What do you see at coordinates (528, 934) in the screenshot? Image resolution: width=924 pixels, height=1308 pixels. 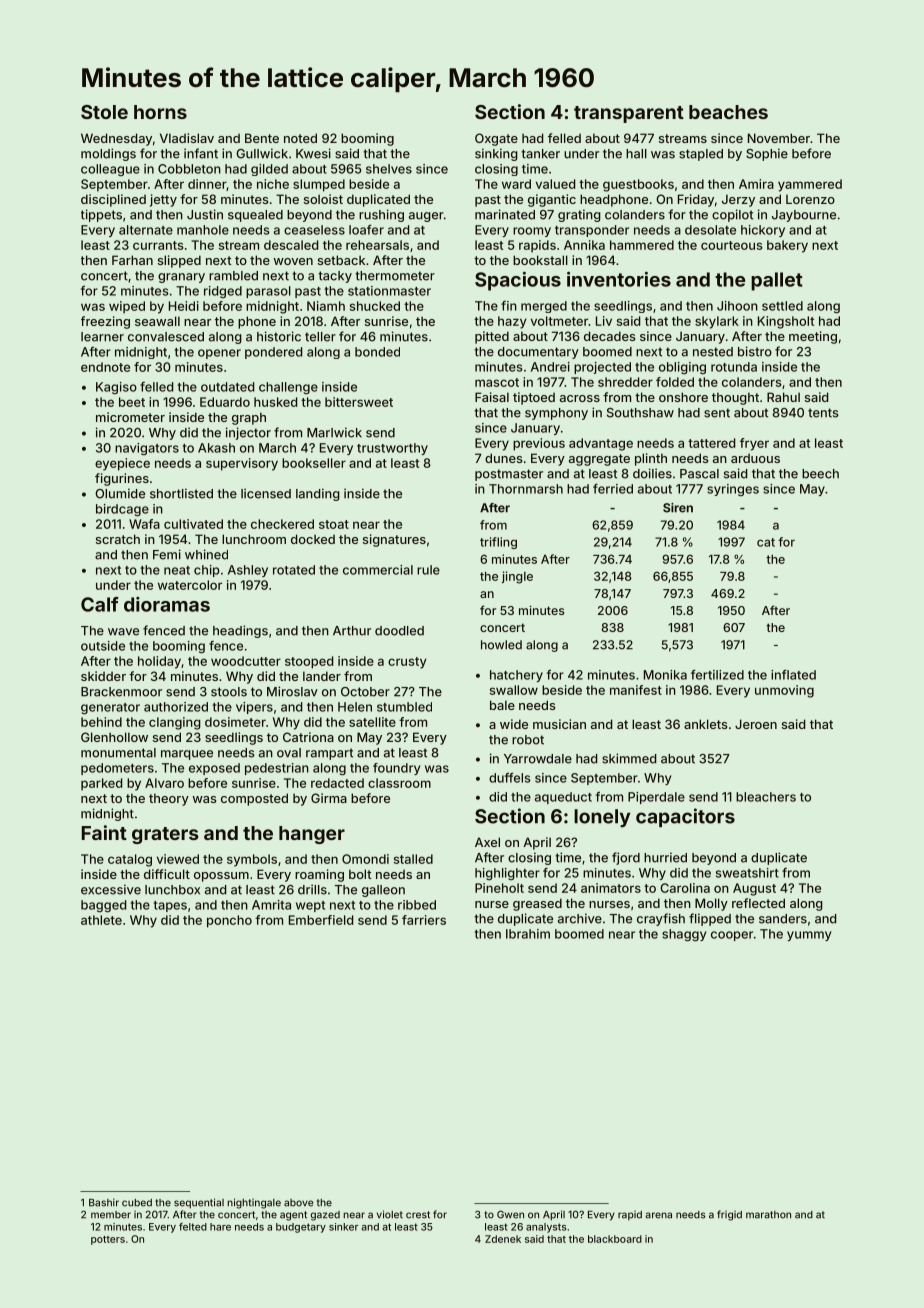 I see `Ibrahim` at bounding box center [528, 934].
